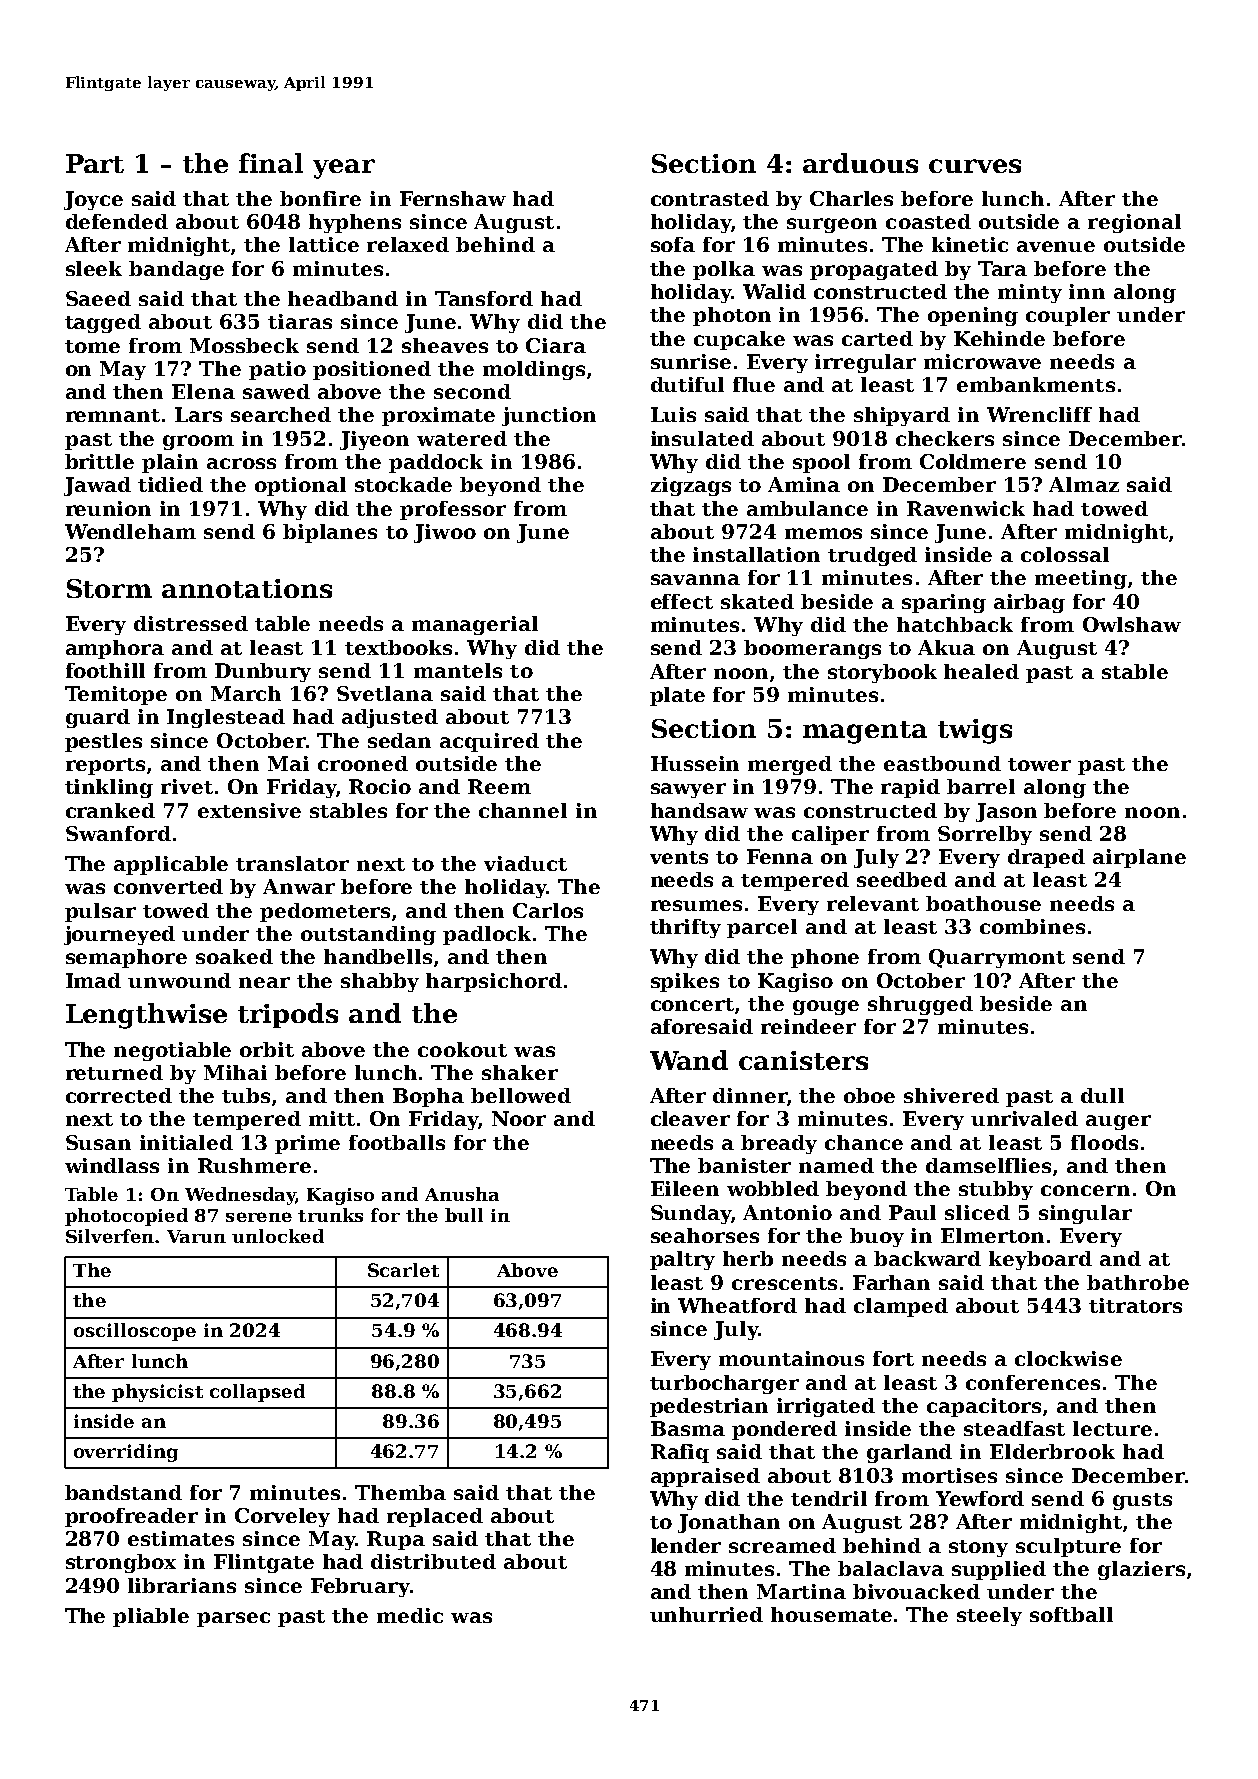 This image has height=1779, width=1258. Describe the element at coordinates (1002, 268) in the image. I see `Tara` at that location.
